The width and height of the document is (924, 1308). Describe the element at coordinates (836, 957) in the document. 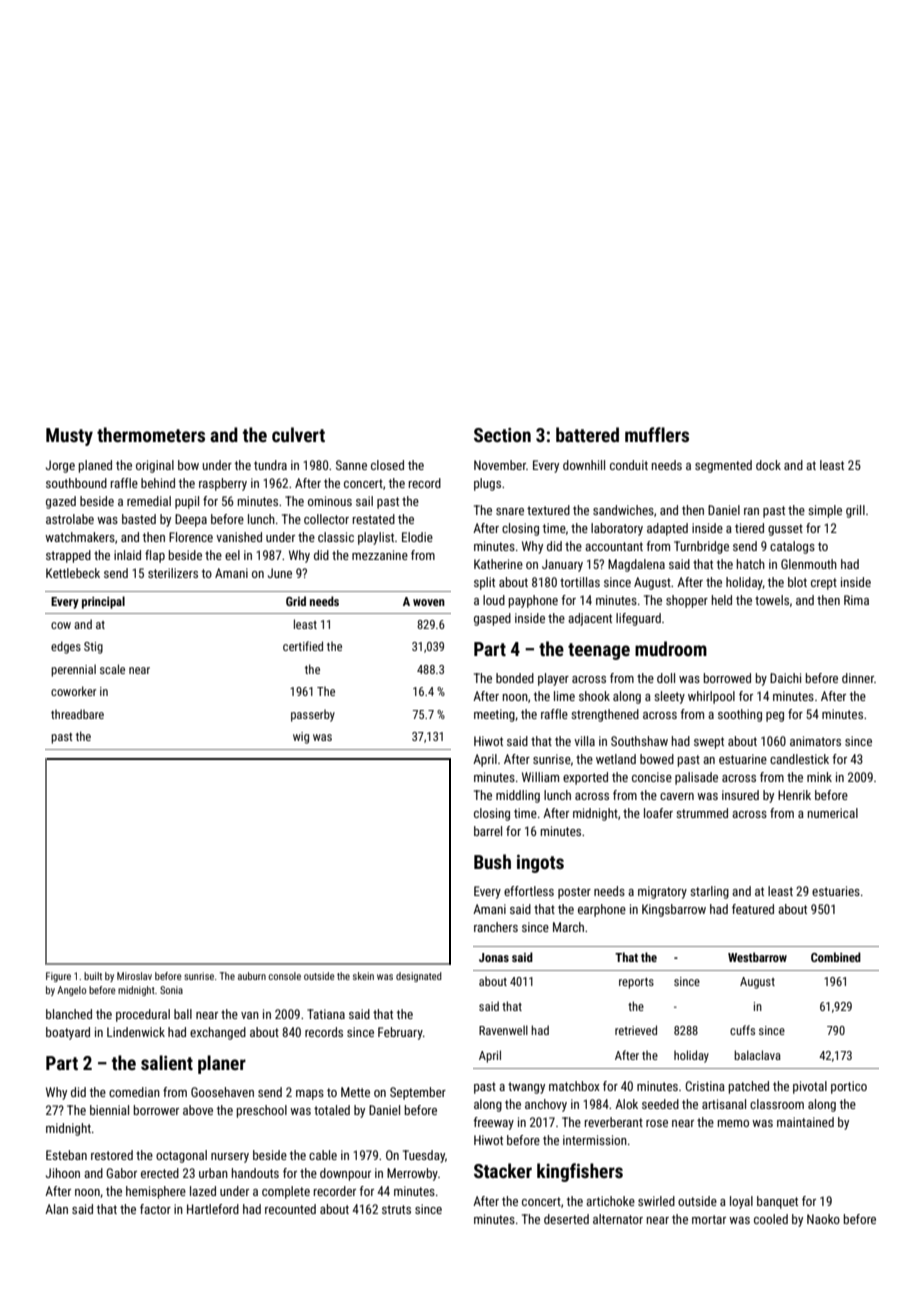

I see `Combined` at that location.
